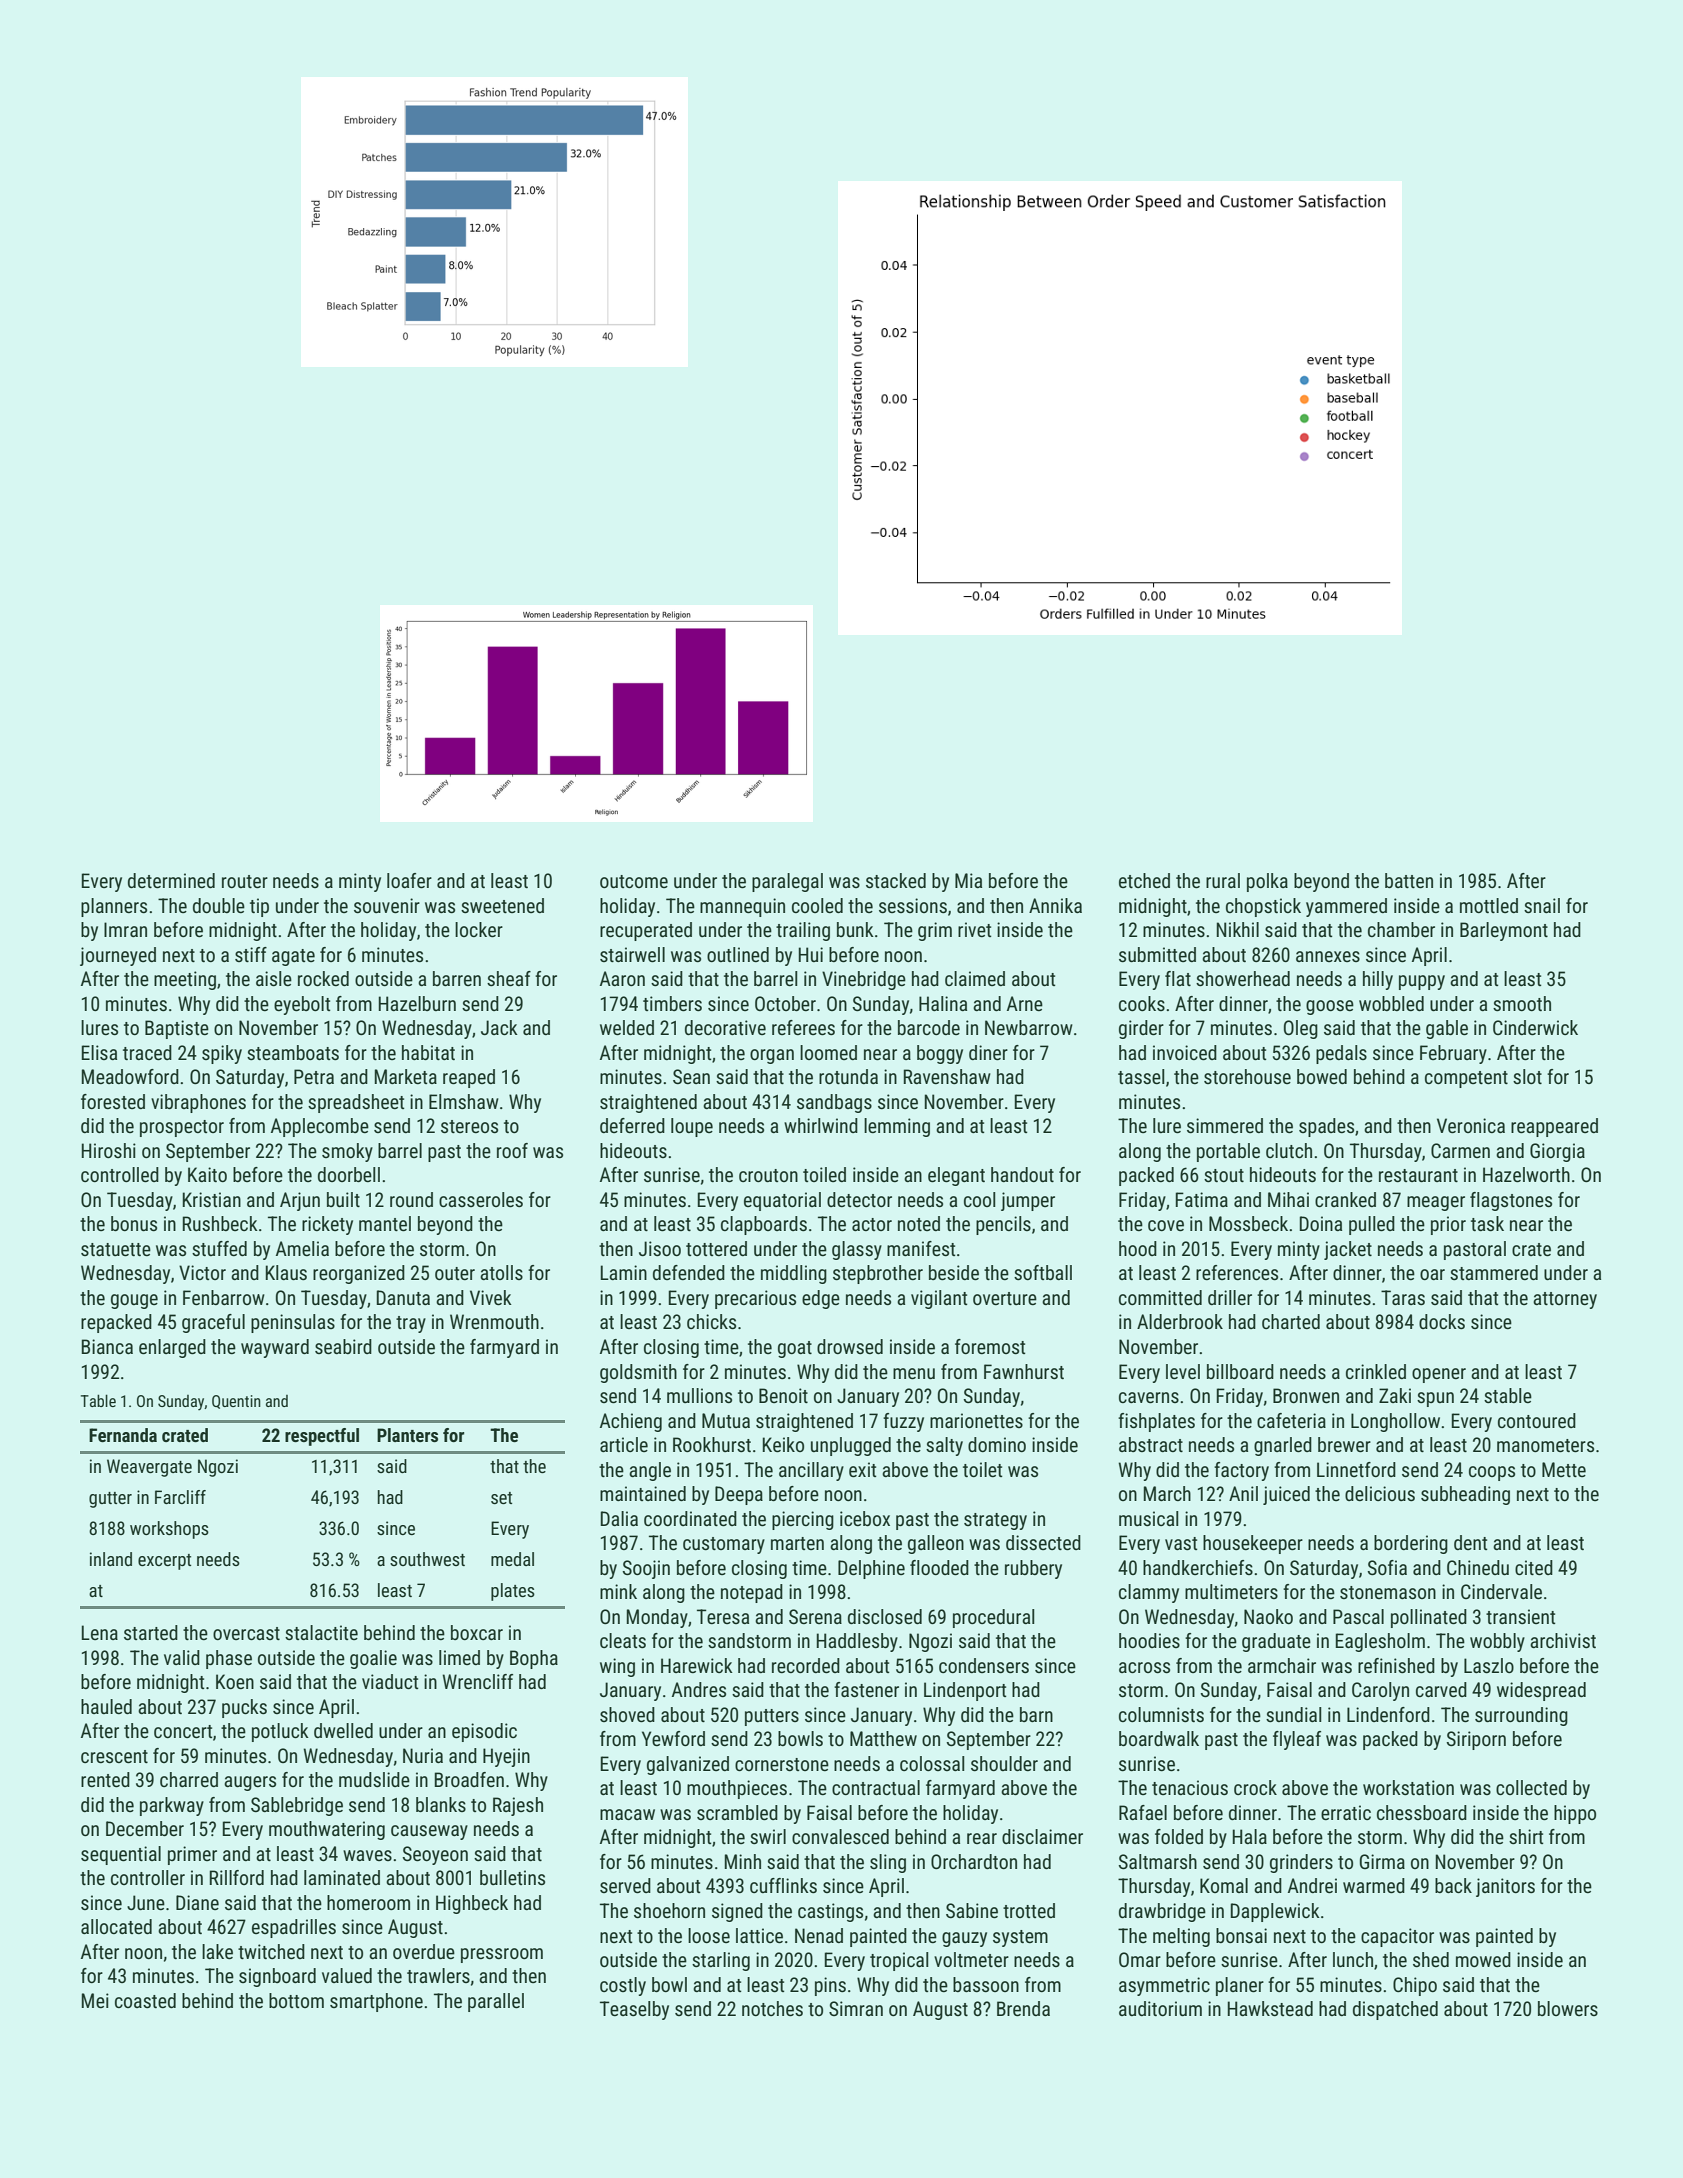 The height and width of the screenshot is (2178, 1683). What do you see at coordinates (484, 1732) in the screenshot?
I see `episodic` at bounding box center [484, 1732].
